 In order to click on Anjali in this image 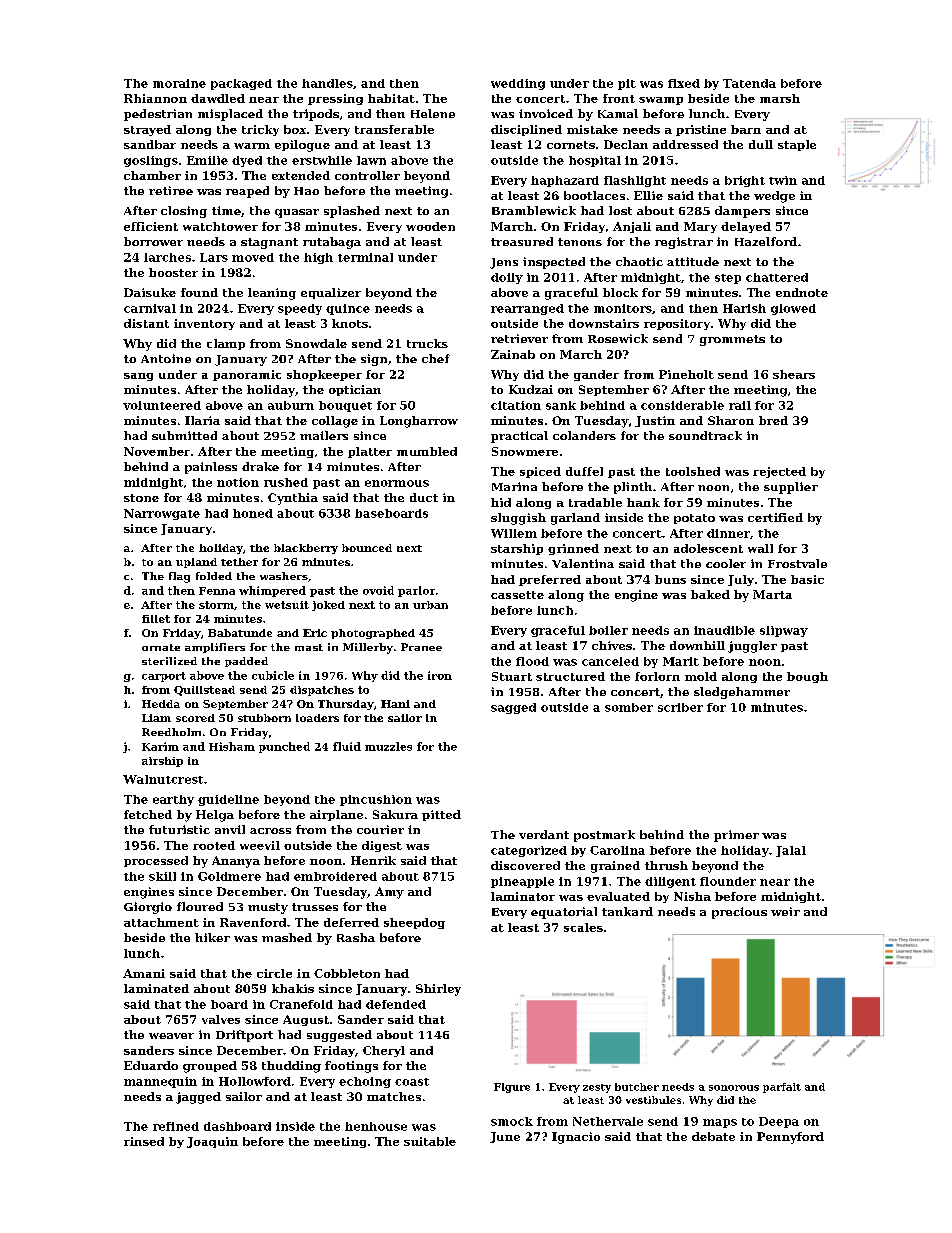, I will do `click(632, 227)`.
